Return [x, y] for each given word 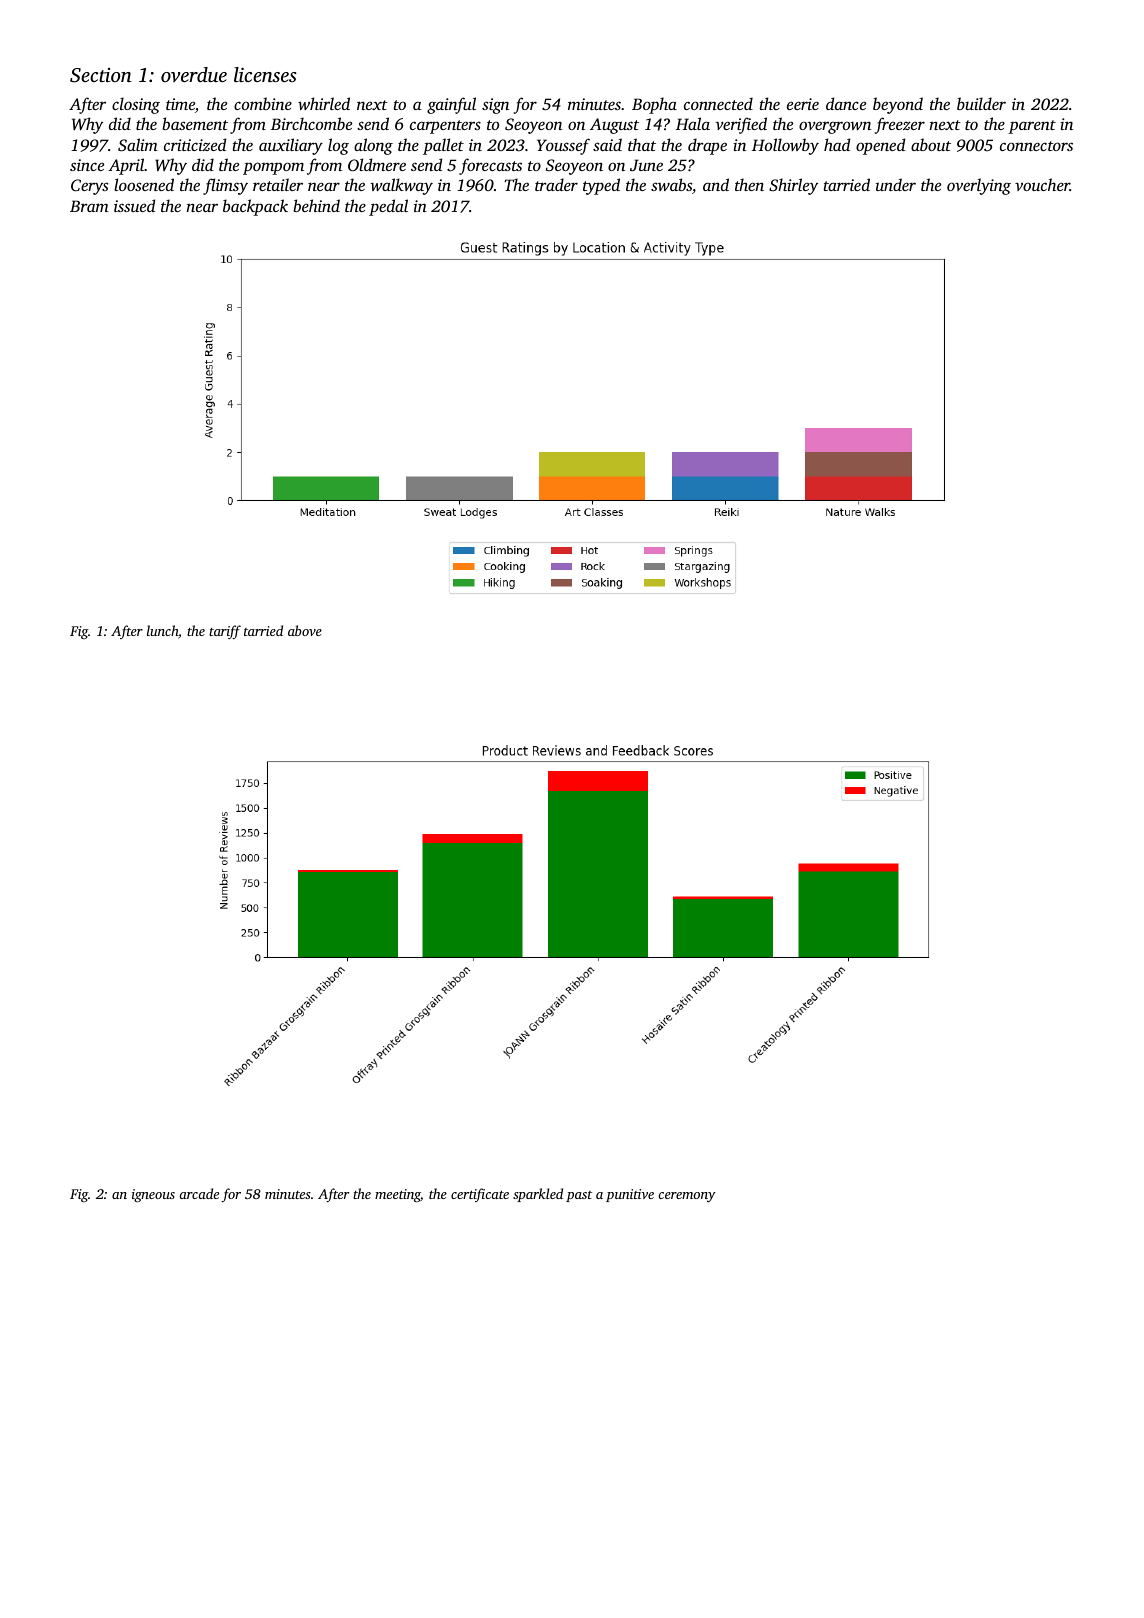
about [931, 144]
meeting [398, 1195]
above [305, 630]
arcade [199, 1193]
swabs [671, 184]
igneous [153, 1195]
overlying [979, 186]
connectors [1036, 146]
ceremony [687, 1197]
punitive [630, 1195]
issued [134, 205]
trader [556, 184]
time [180, 104]
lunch [163, 632]
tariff [225, 632]
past [579, 1196]
